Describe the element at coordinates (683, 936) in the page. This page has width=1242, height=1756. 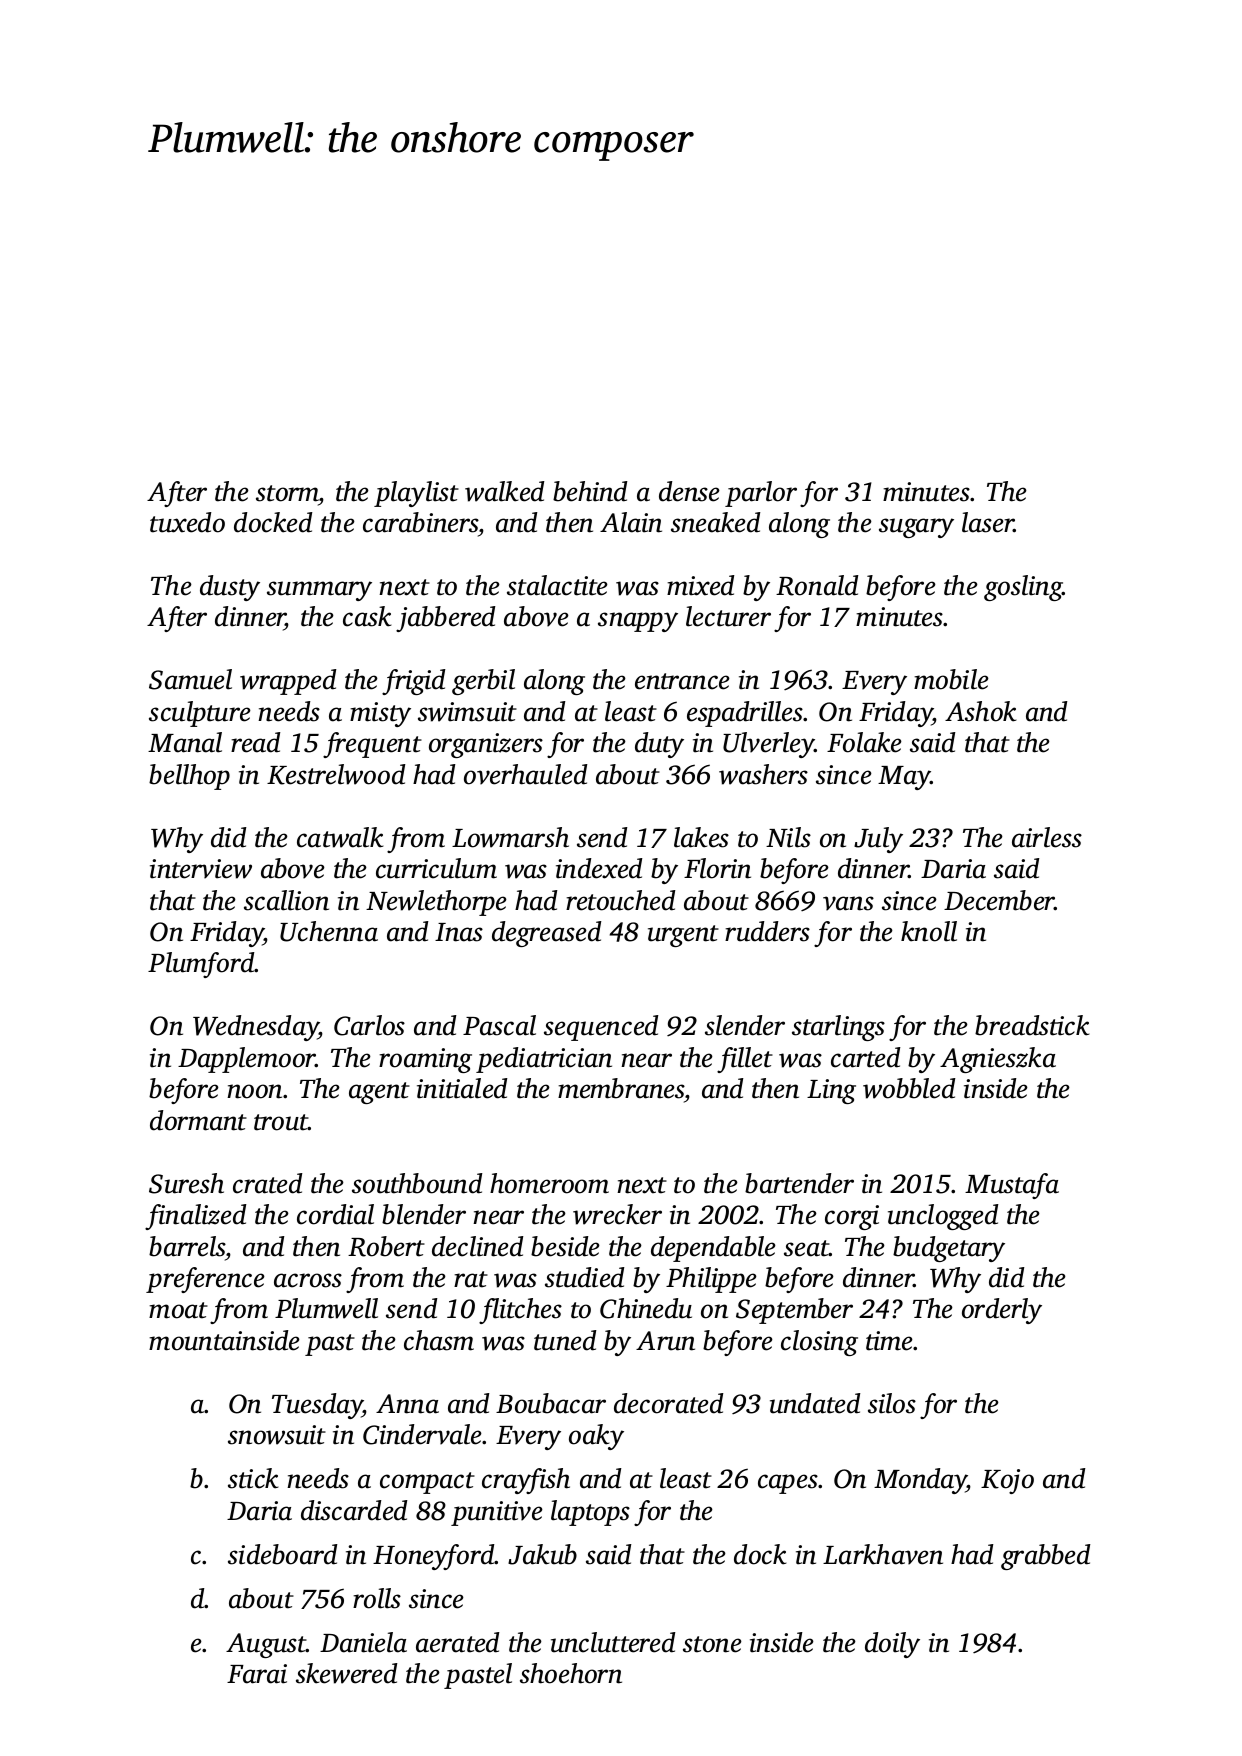
I see `urgent` at that location.
